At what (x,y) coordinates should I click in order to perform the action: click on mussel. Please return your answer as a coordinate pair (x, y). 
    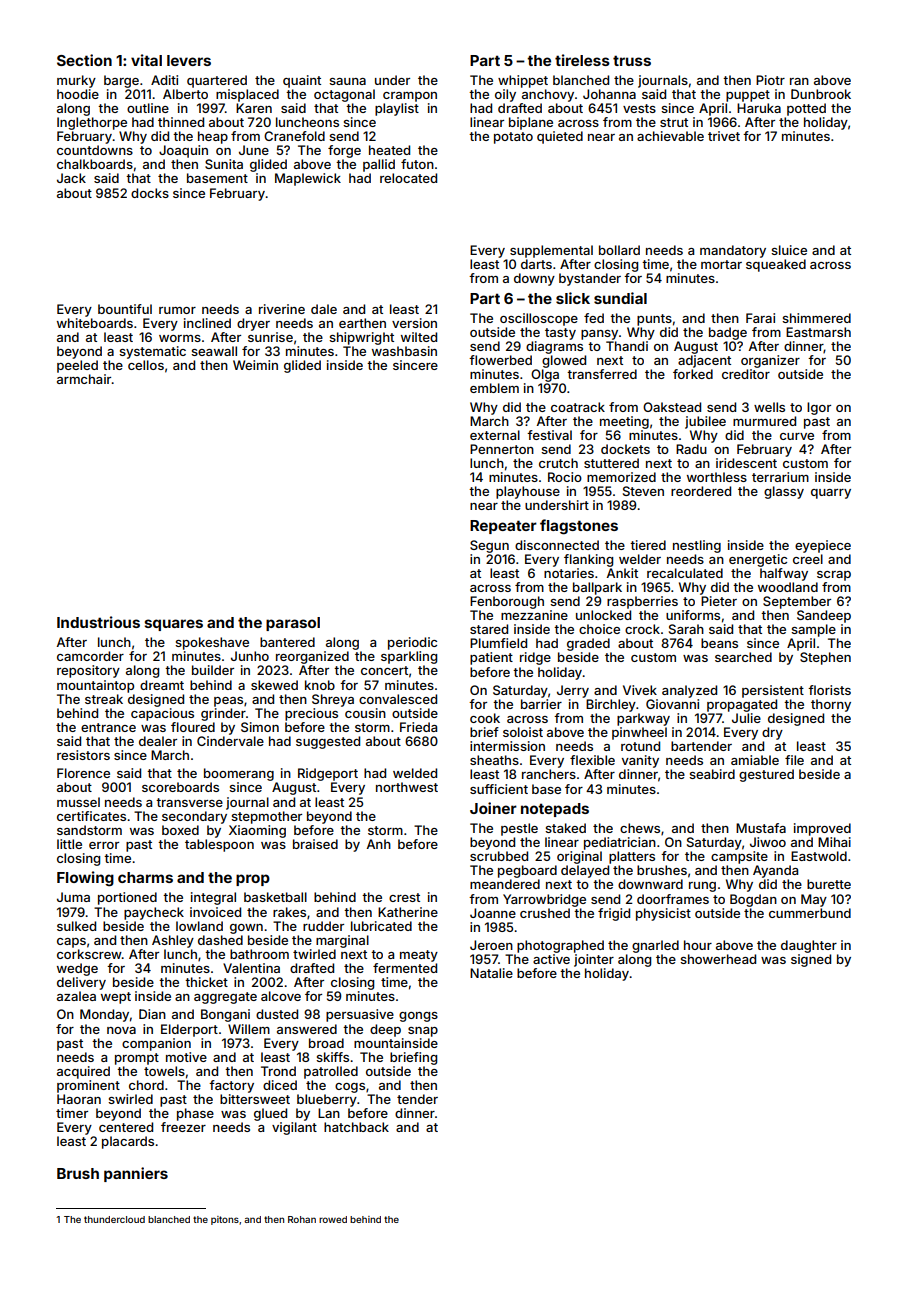
    Looking at the image, I should click on (78, 802).
